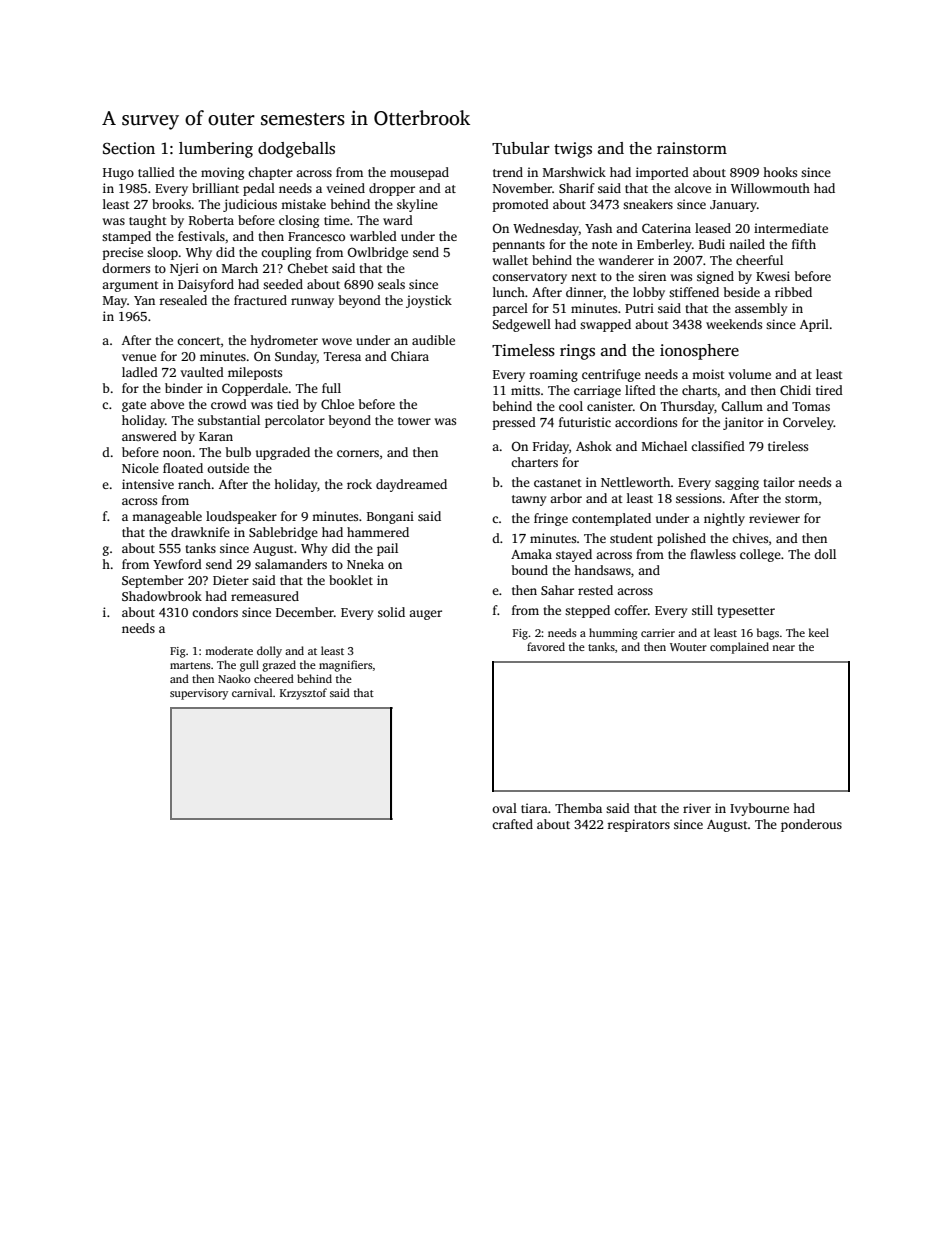  Describe the element at coordinates (303, 204) in the screenshot. I see `mistake` at that location.
